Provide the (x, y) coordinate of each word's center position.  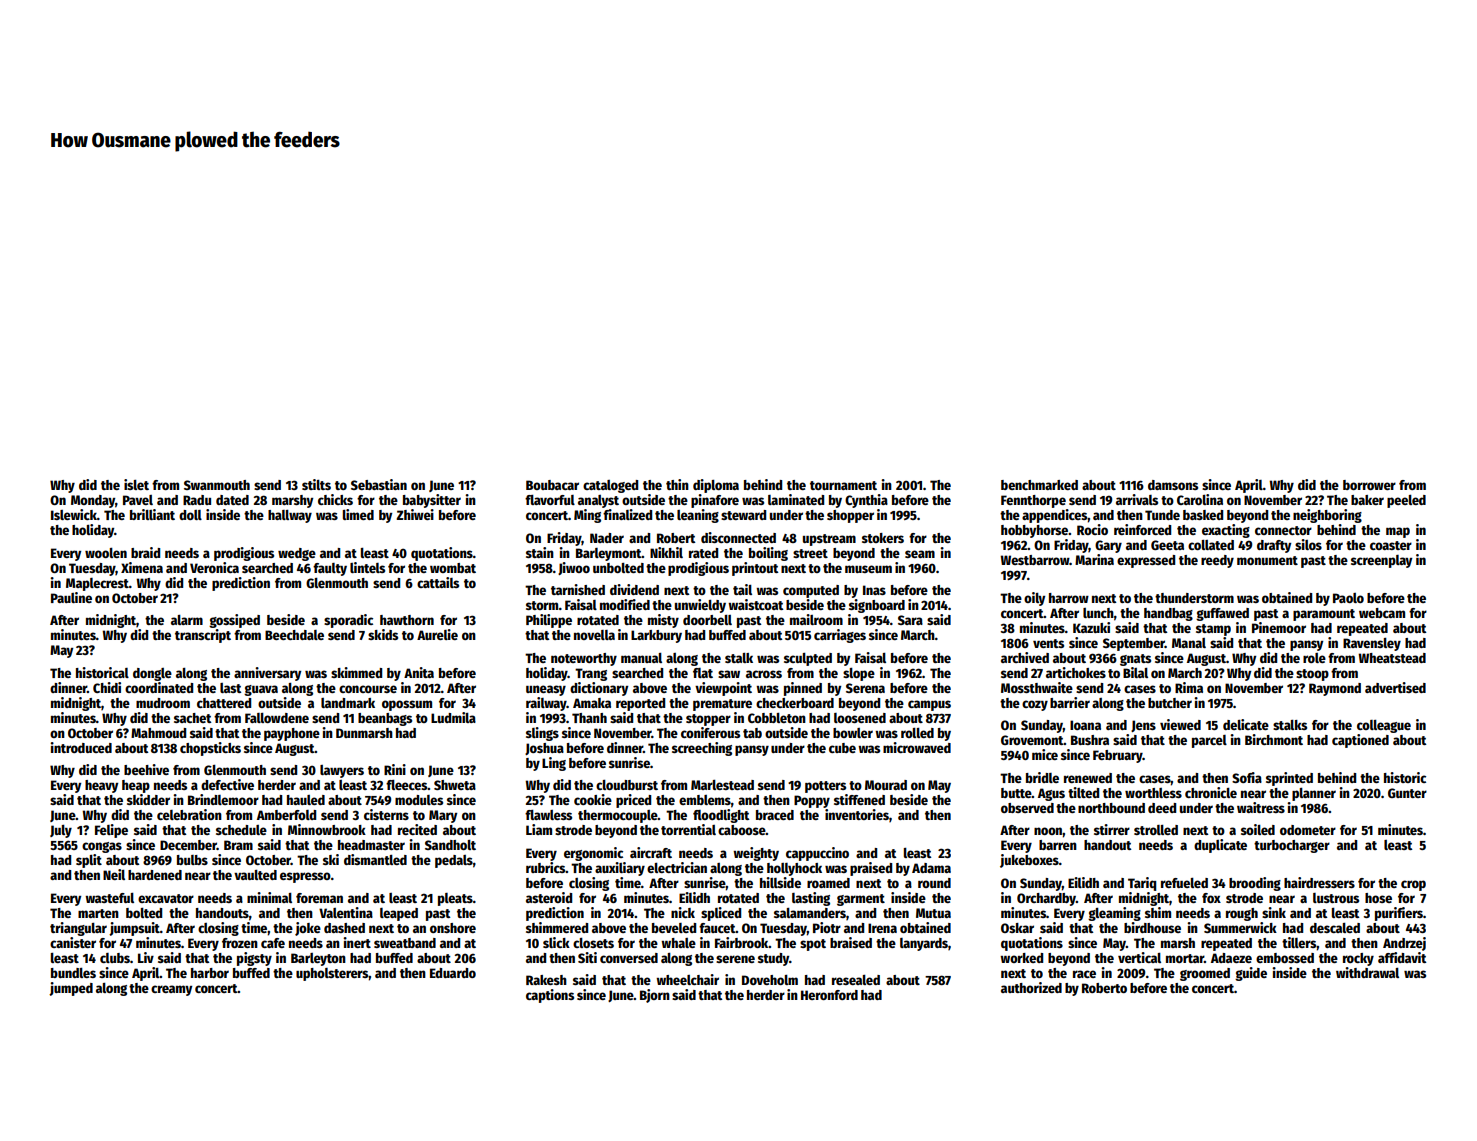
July (61, 831)
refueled (1184, 883)
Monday (93, 501)
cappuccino (817, 854)
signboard (877, 606)
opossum (407, 705)
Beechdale (294, 635)
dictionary (599, 689)
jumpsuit (134, 929)
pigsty (254, 959)
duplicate (1220, 846)
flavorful (550, 500)
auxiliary (620, 869)
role (1314, 658)
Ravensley (1372, 644)
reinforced (1142, 529)
